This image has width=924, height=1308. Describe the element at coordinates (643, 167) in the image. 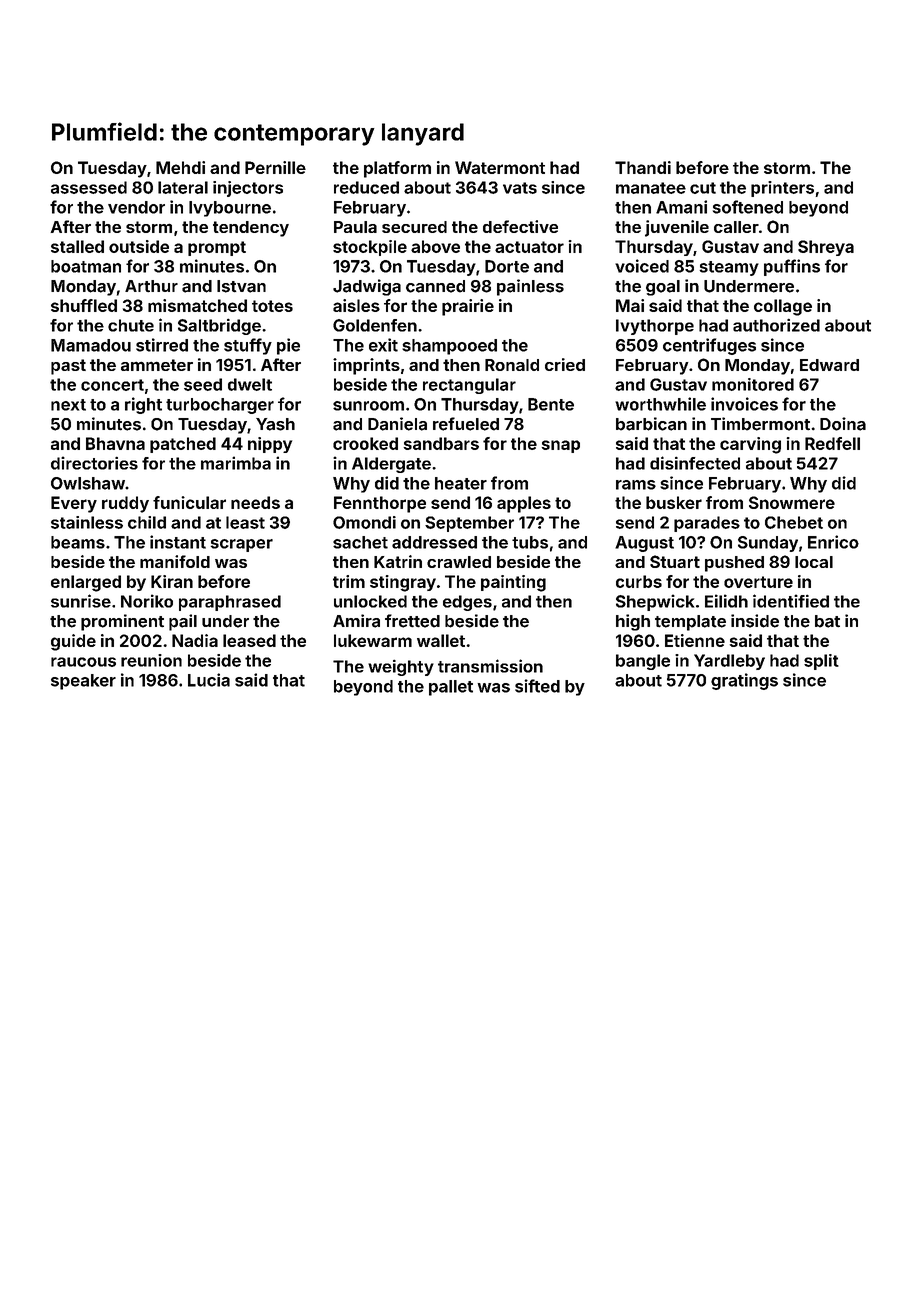

I see `Thandi` at that location.
